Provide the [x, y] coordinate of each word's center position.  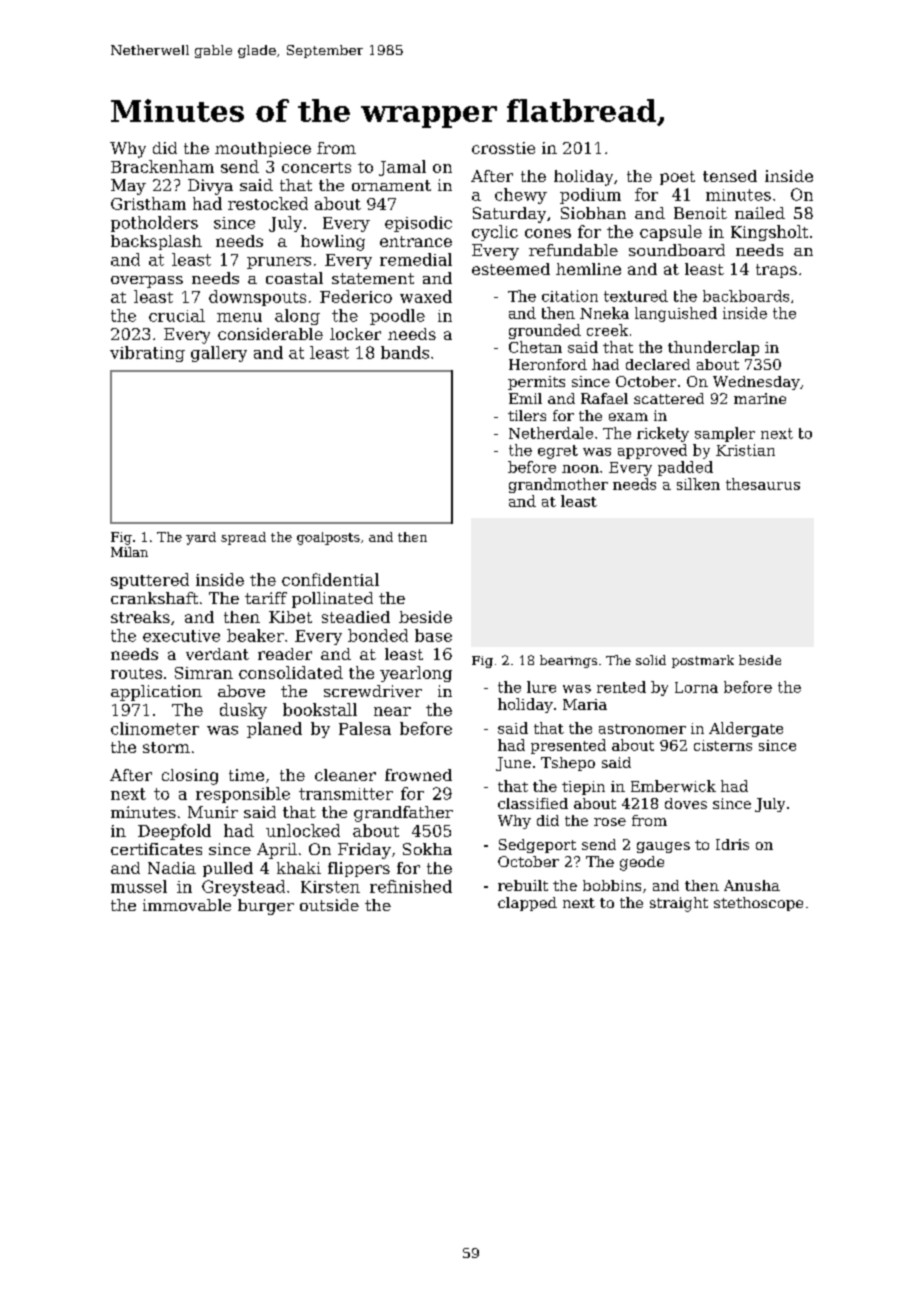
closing [190, 777]
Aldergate [746, 729]
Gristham [148, 203]
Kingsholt [769, 233]
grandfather [403, 814]
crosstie [503, 148]
